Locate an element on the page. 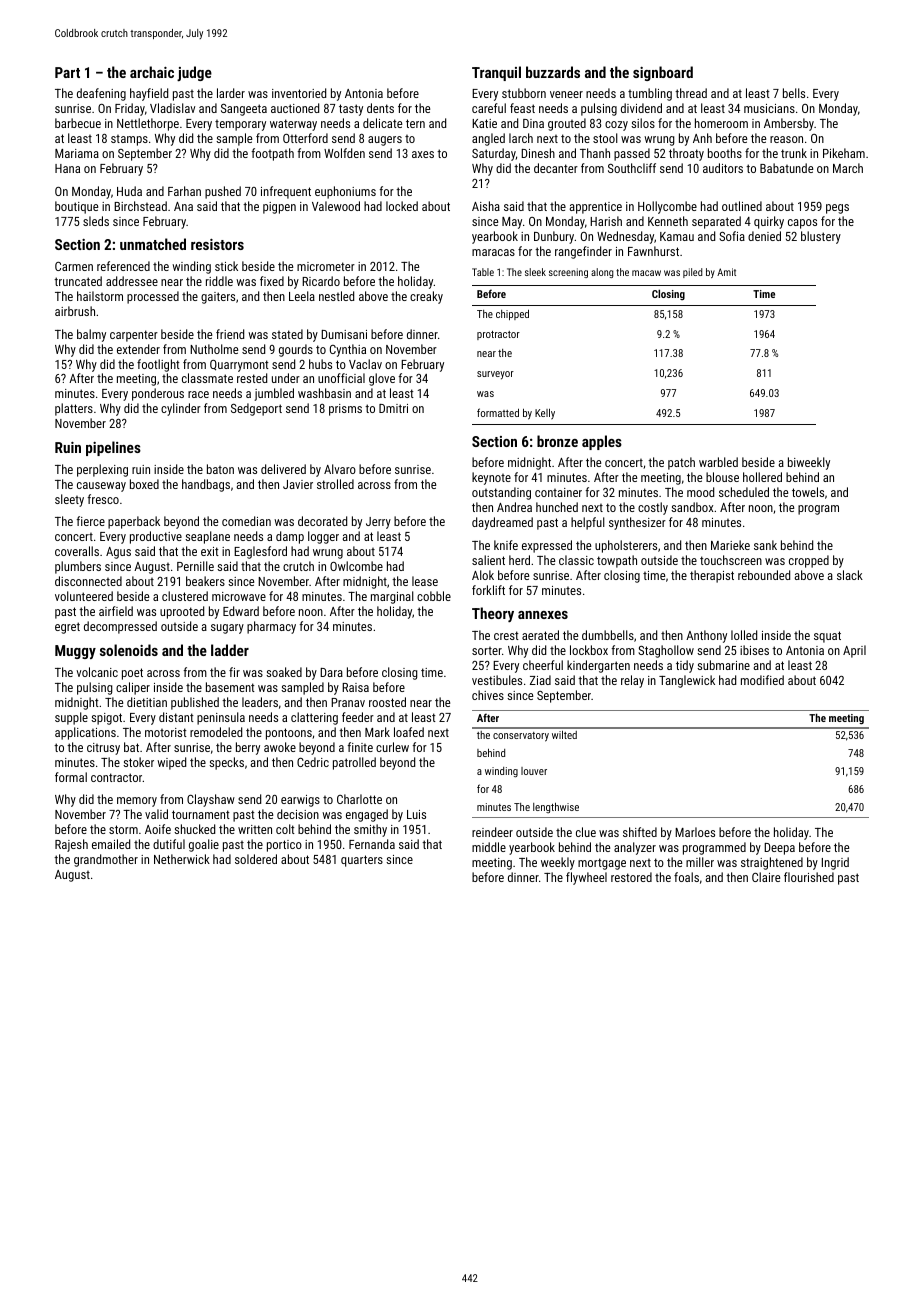  quarters is located at coordinates (362, 861).
